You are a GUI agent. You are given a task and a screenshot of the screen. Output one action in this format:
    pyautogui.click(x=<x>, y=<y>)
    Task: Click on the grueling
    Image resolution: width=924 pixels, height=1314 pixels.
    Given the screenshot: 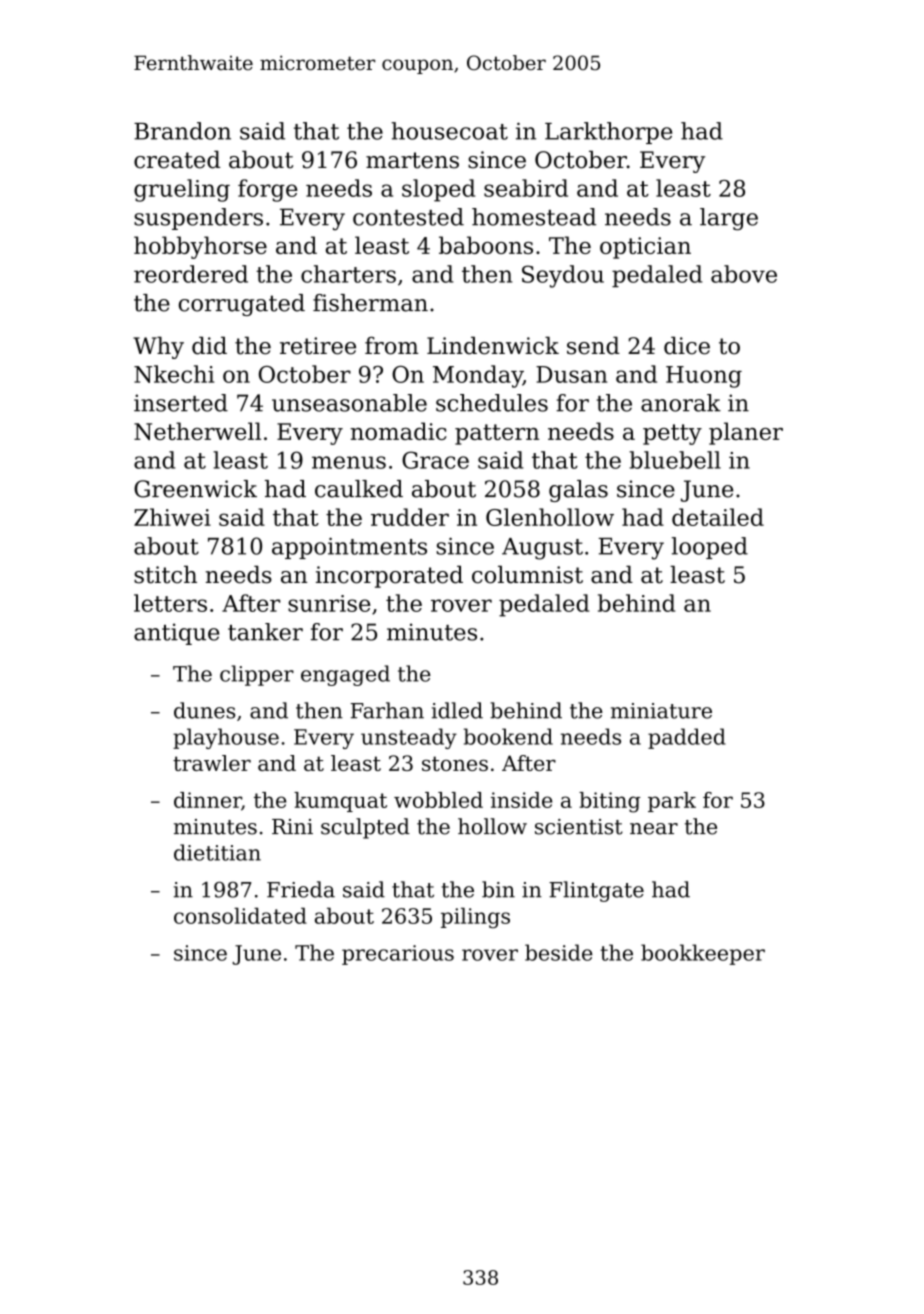 What is the action you would take?
    pyautogui.click(x=182, y=190)
